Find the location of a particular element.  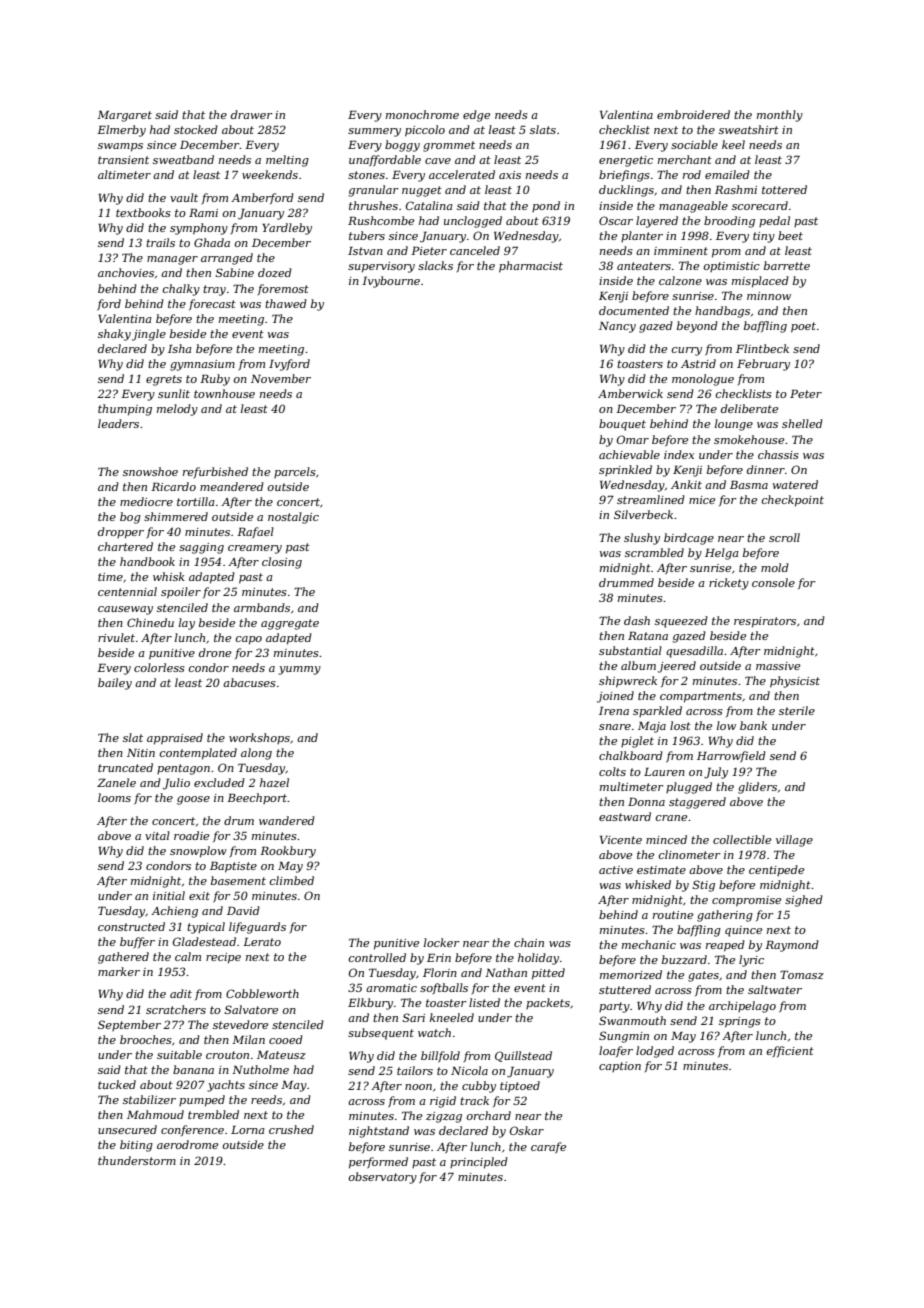

principled is located at coordinates (479, 1163).
